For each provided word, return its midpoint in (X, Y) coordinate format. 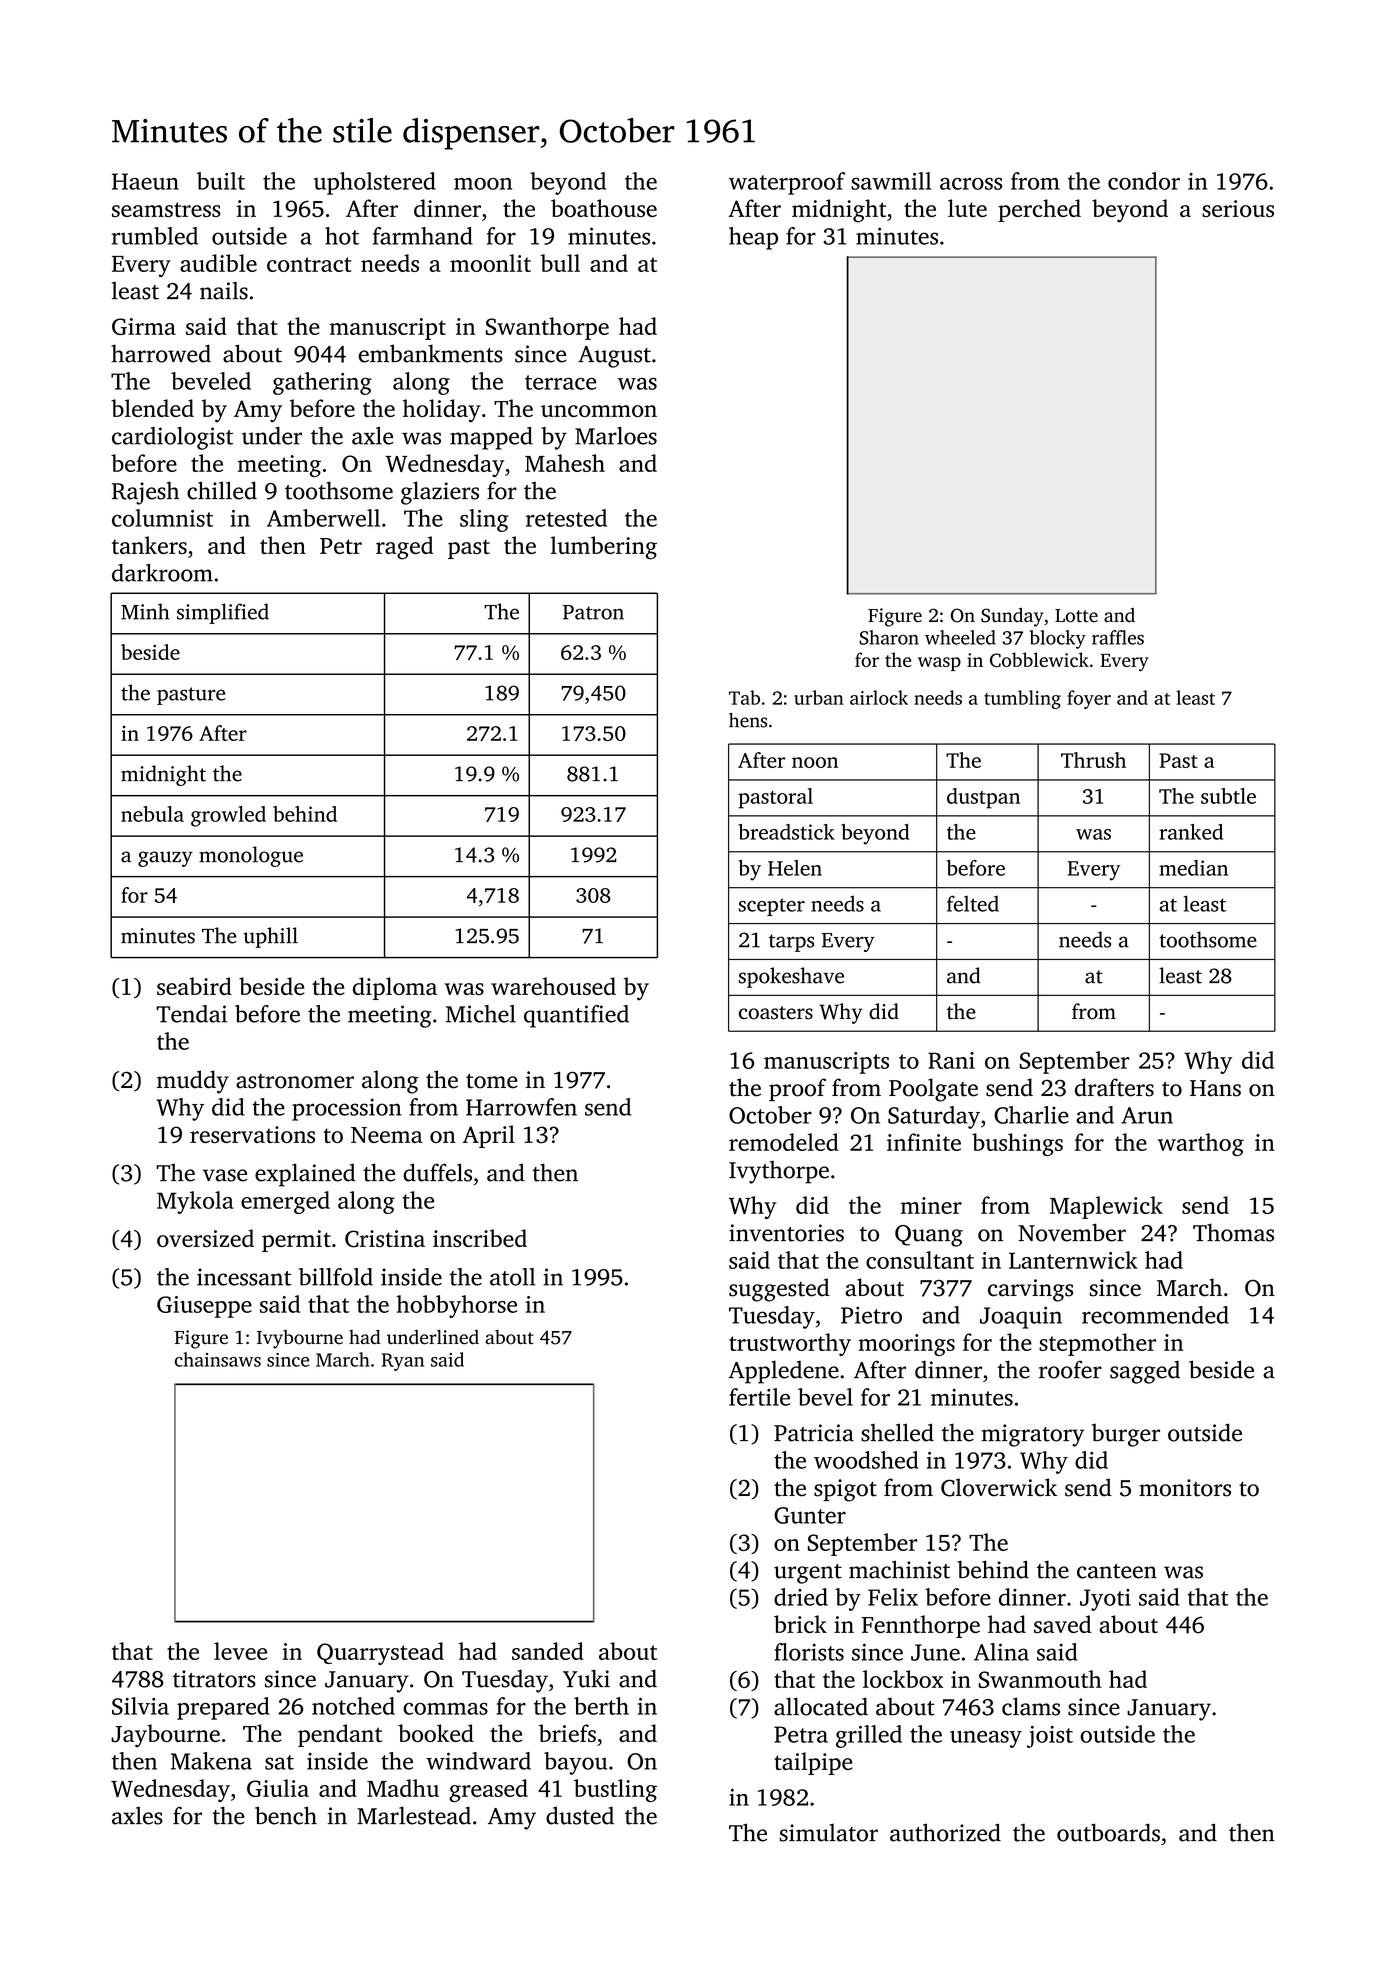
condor (1144, 181)
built (221, 181)
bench (286, 1815)
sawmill (891, 181)
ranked (1191, 832)
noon (815, 762)
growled (228, 816)
